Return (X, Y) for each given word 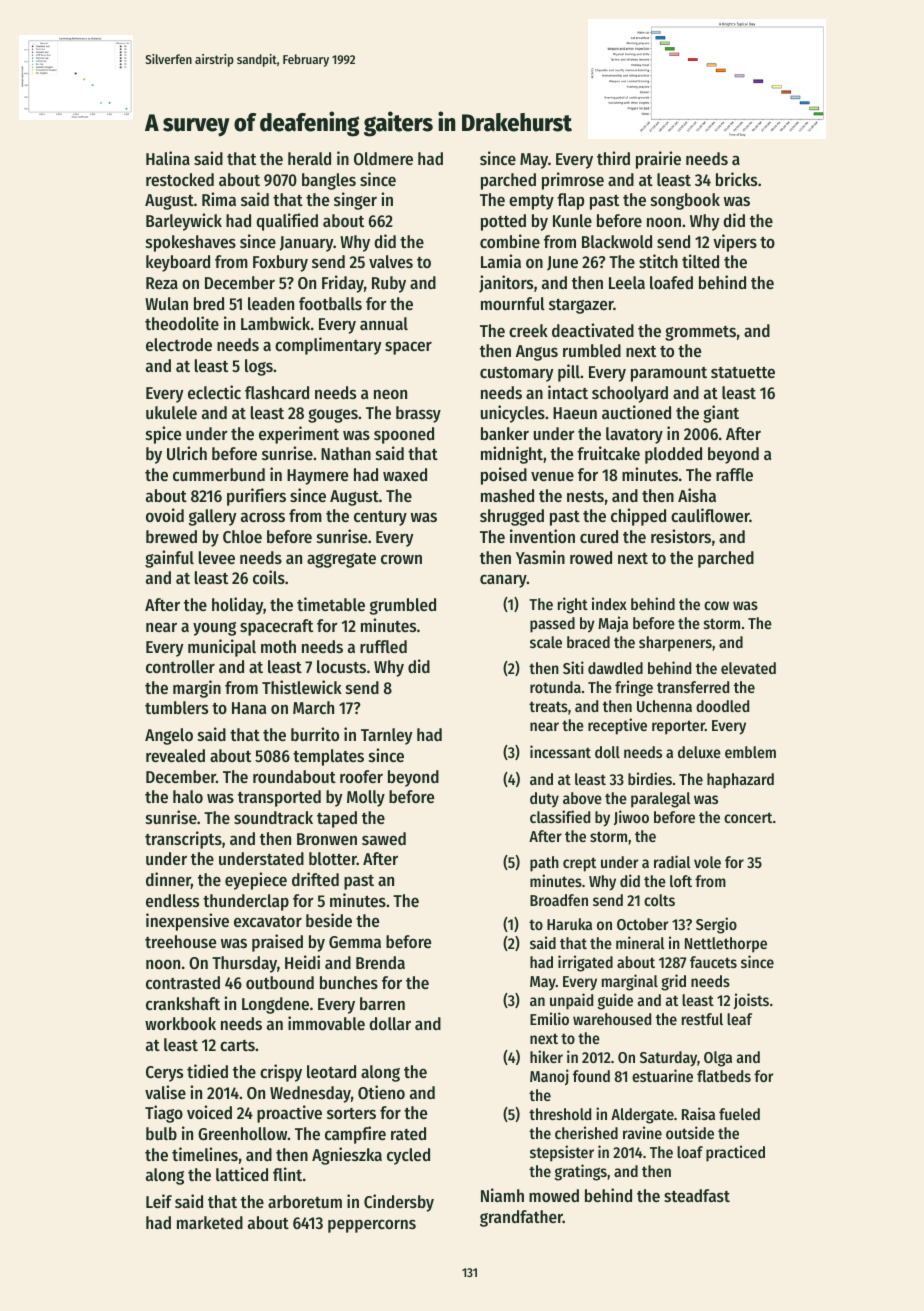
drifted (315, 879)
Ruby (389, 284)
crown (401, 559)
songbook (685, 201)
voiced (209, 1112)
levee (217, 557)
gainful (169, 559)
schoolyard (630, 394)
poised (504, 476)
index (609, 603)
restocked (180, 179)
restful (702, 1019)
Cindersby (399, 1203)
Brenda (380, 962)
